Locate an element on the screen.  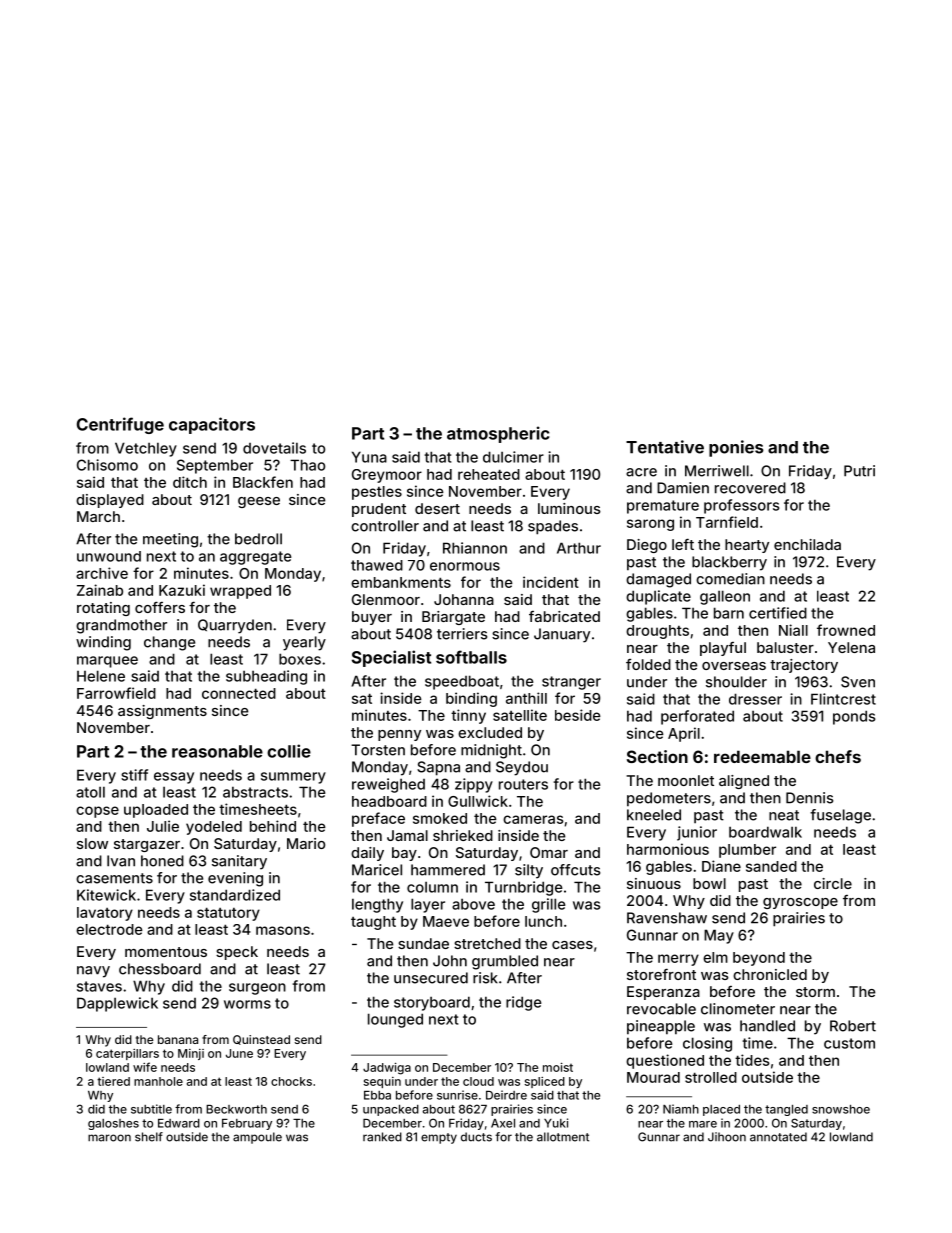
enchilada is located at coordinates (807, 544).
